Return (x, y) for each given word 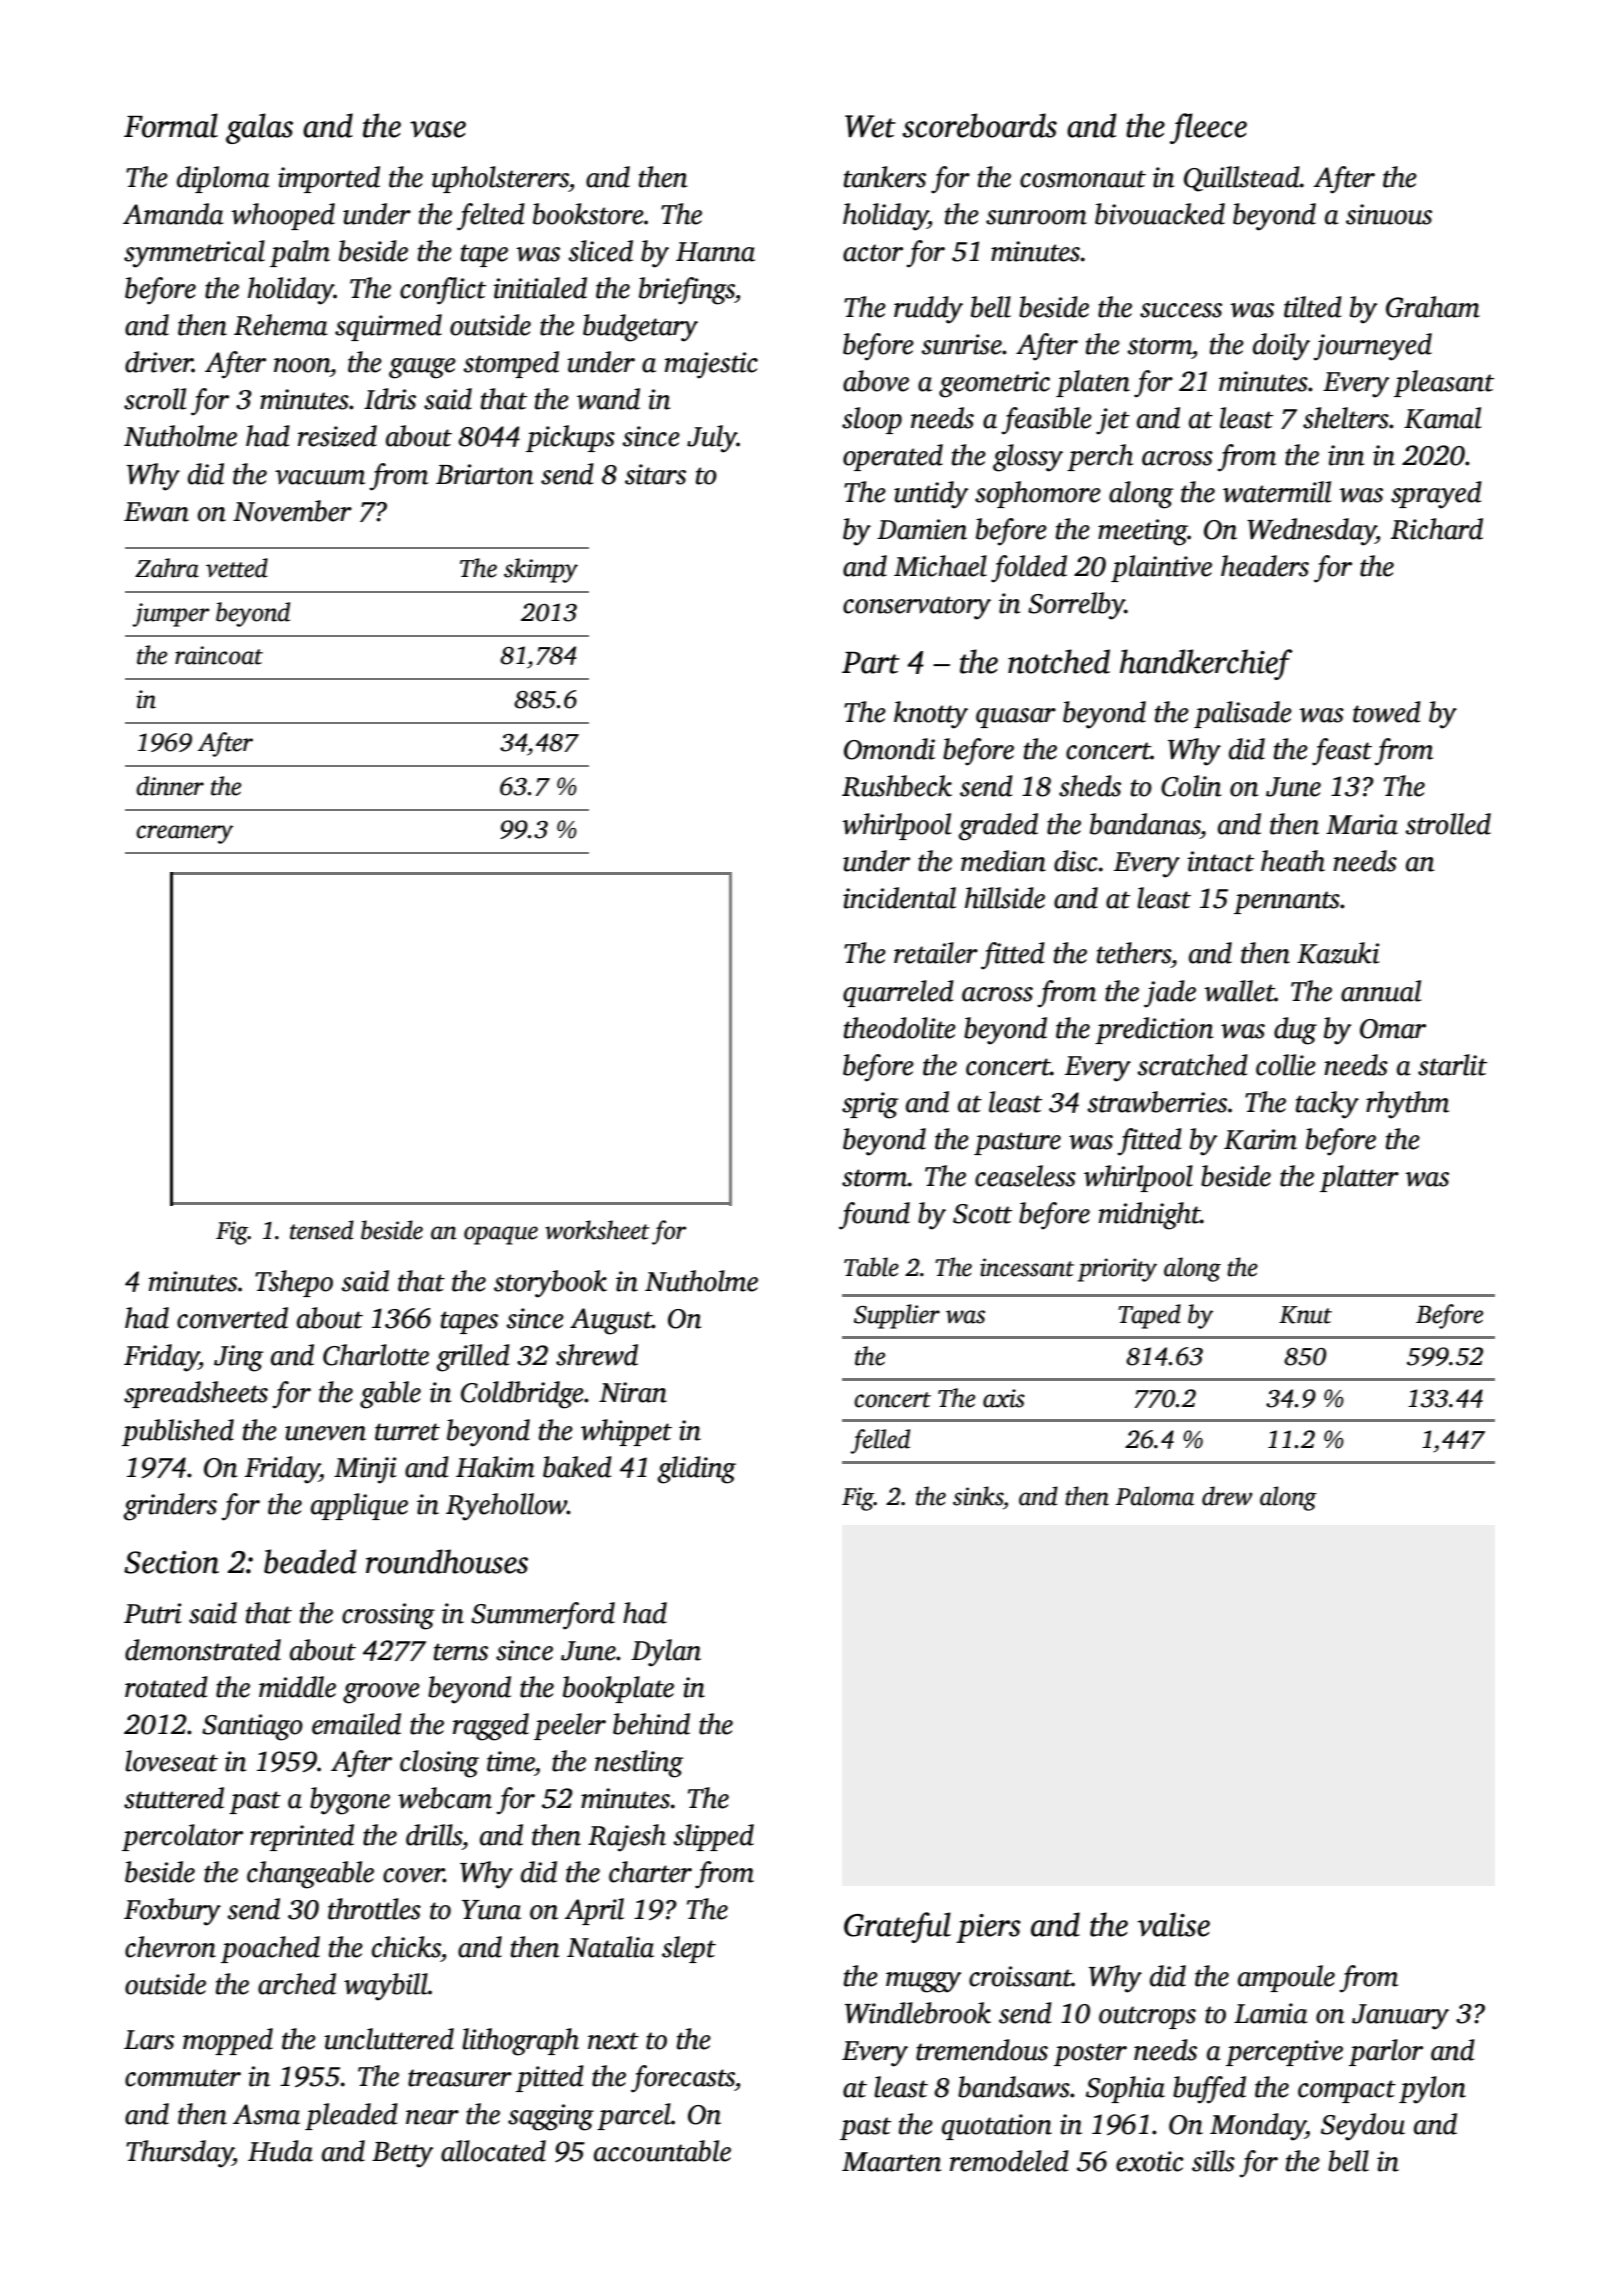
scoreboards (979, 125)
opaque (501, 1235)
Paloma (1155, 1496)
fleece (1208, 128)
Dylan (666, 1653)
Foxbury (172, 1912)
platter (1359, 1178)
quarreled (898, 993)
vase (438, 129)
